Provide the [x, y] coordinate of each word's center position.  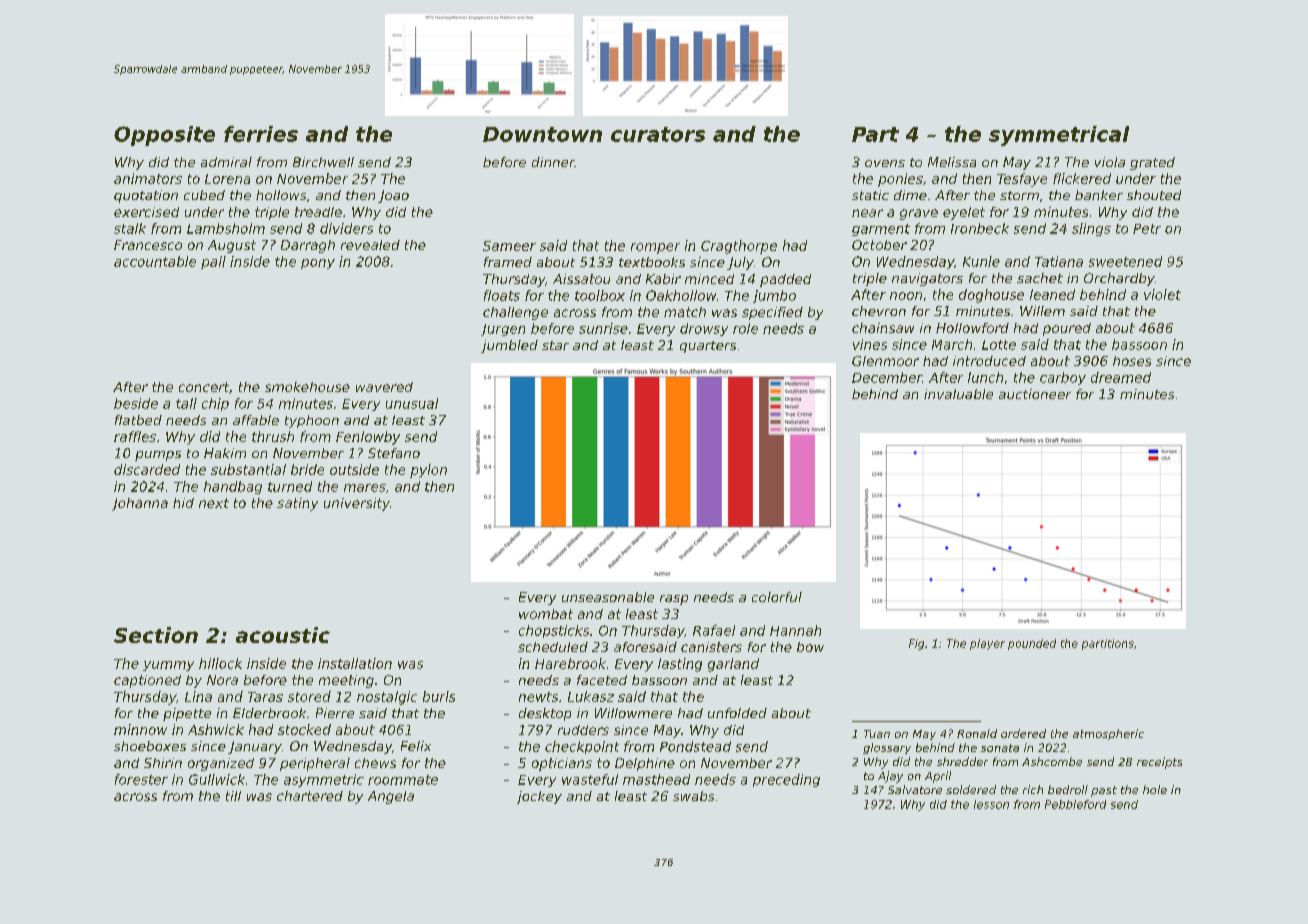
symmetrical [1059, 136]
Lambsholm [226, 228]
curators [658, 134]
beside [136, 403]
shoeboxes [150, 746]
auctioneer [1035, 394]
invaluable [958, 394]
